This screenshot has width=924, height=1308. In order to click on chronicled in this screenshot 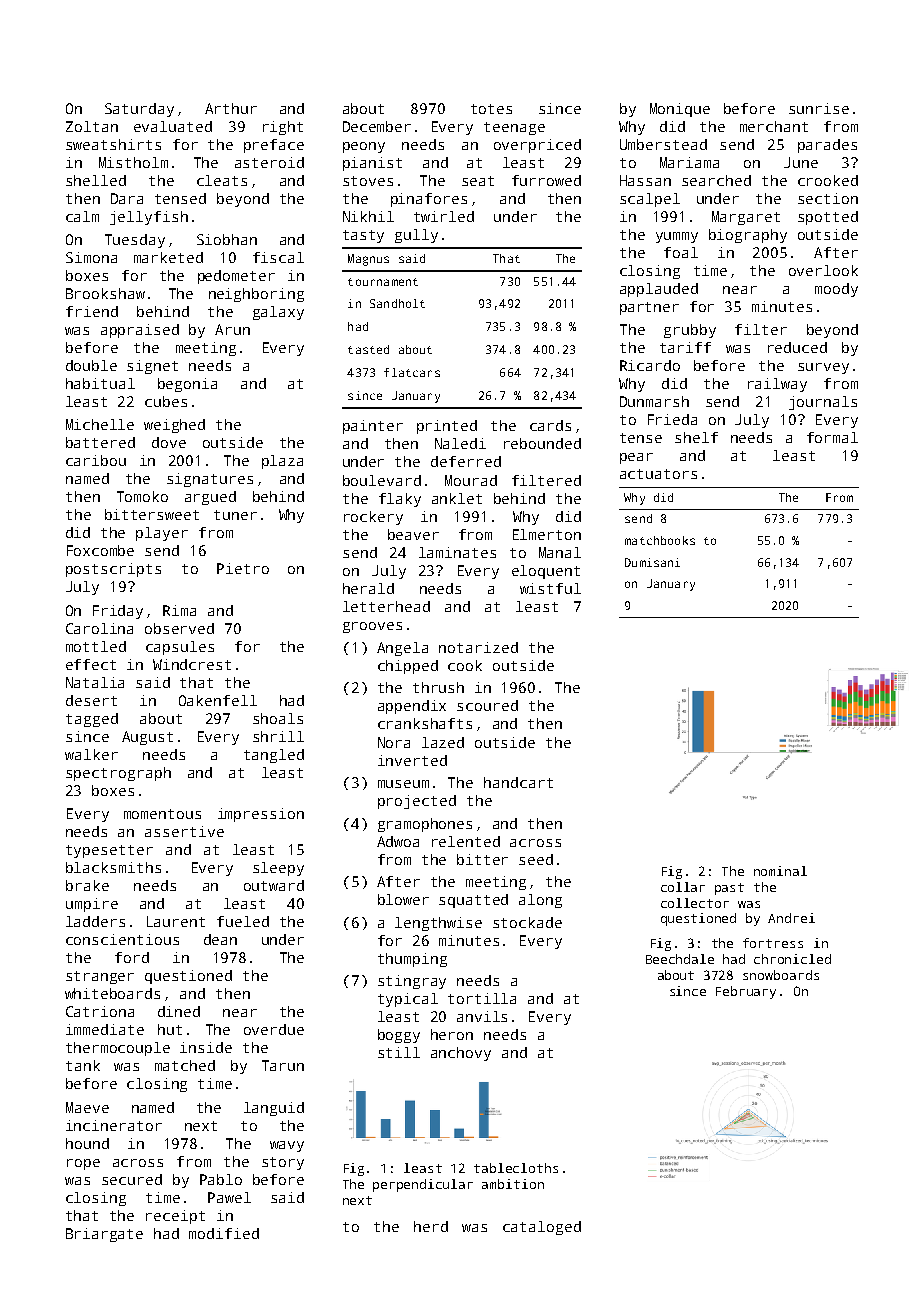, I will do `click(792, 959)`.
